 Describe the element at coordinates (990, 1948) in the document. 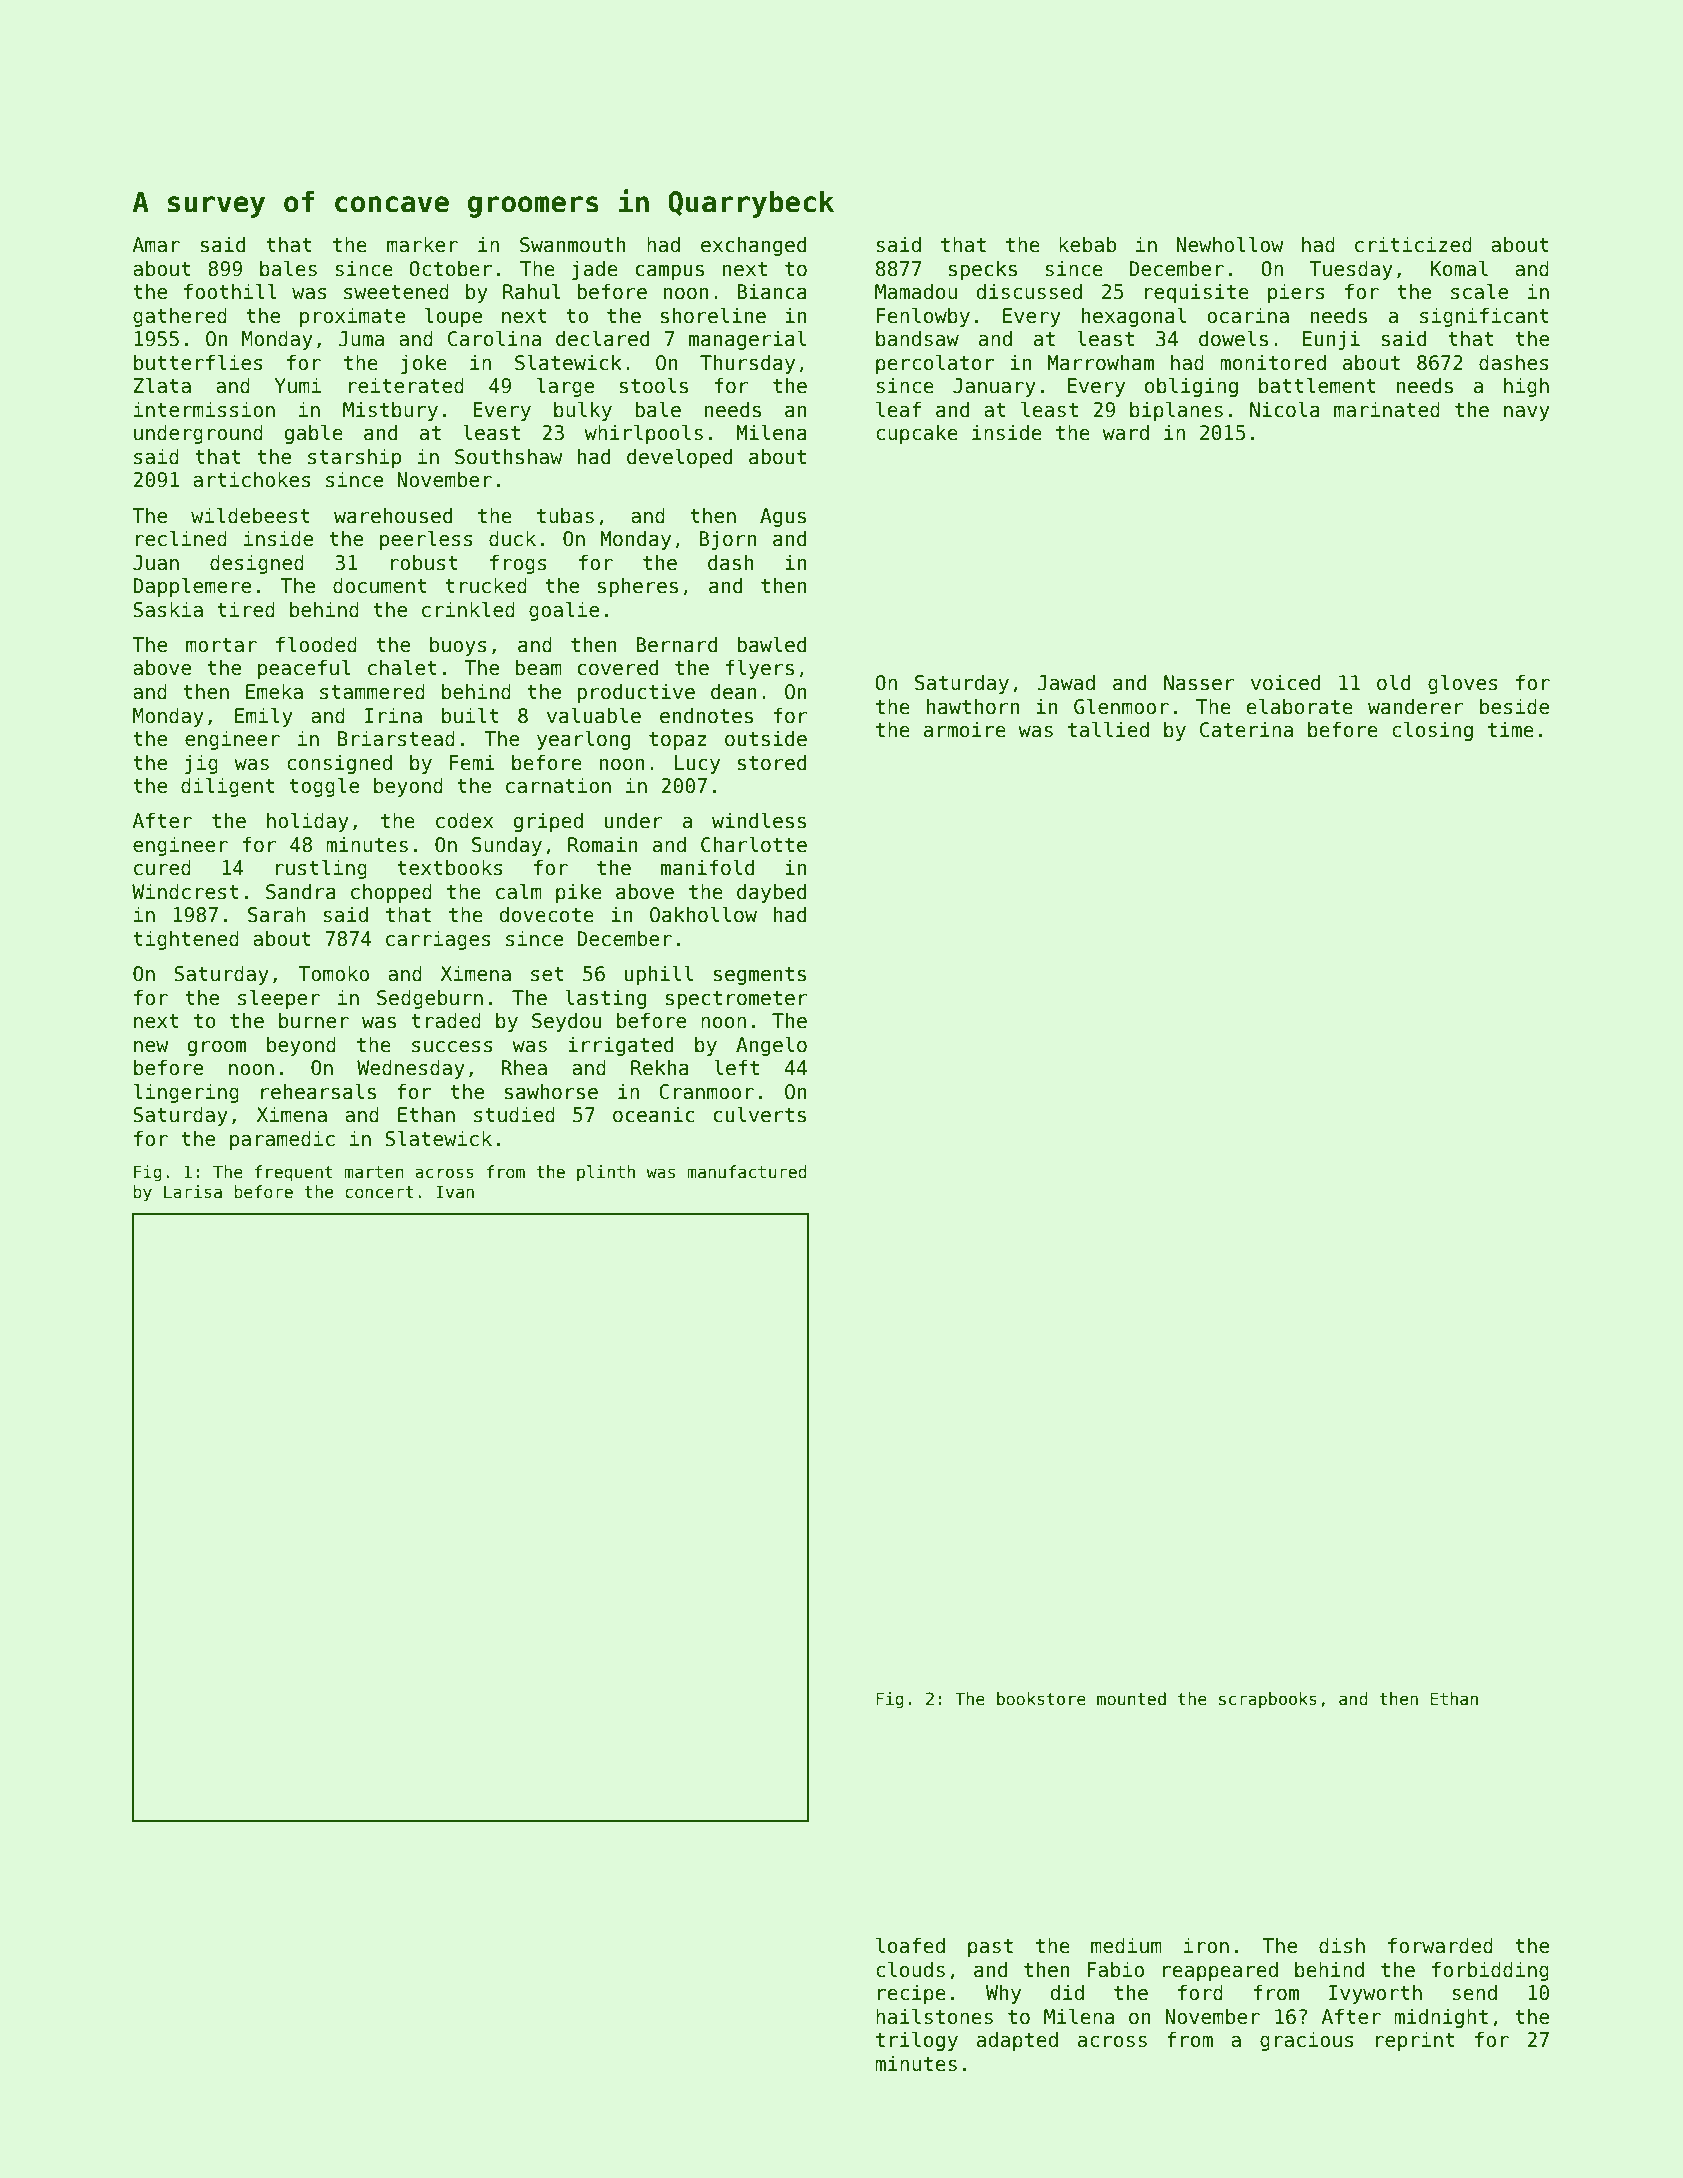

I see `past` at that location.
